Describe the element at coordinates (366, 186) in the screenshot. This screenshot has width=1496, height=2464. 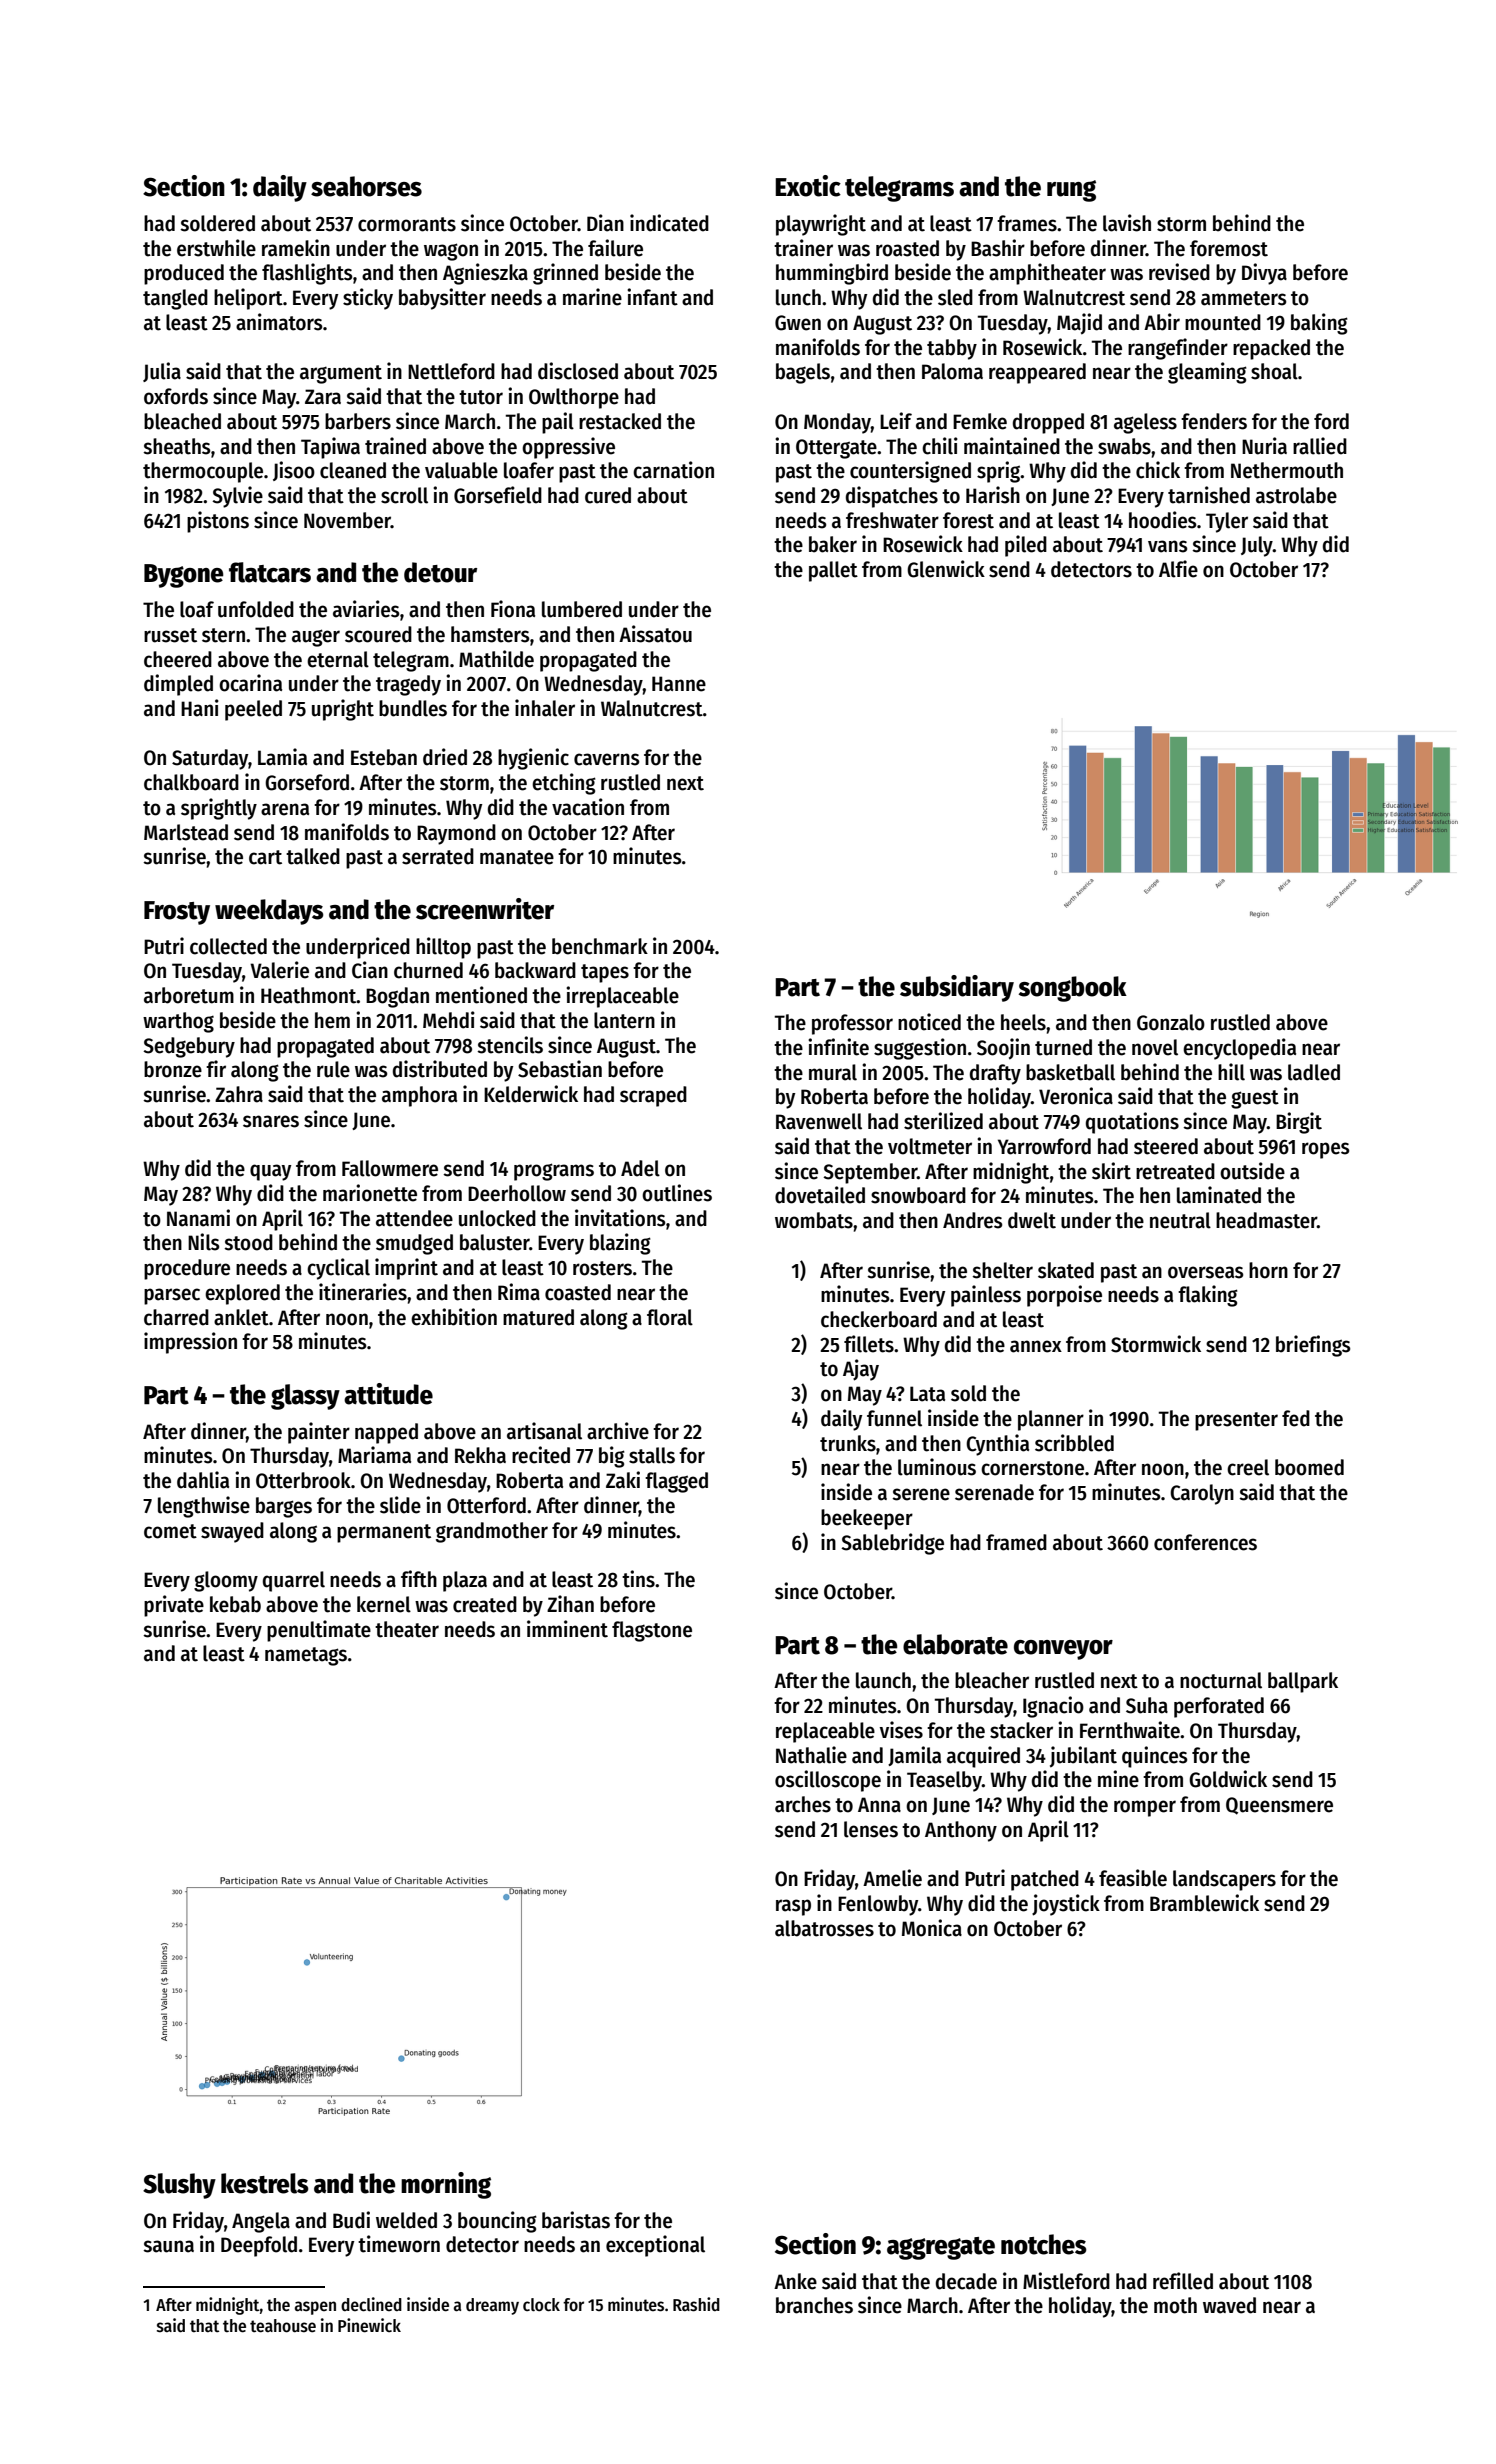
I see `seahorses` at that location.
